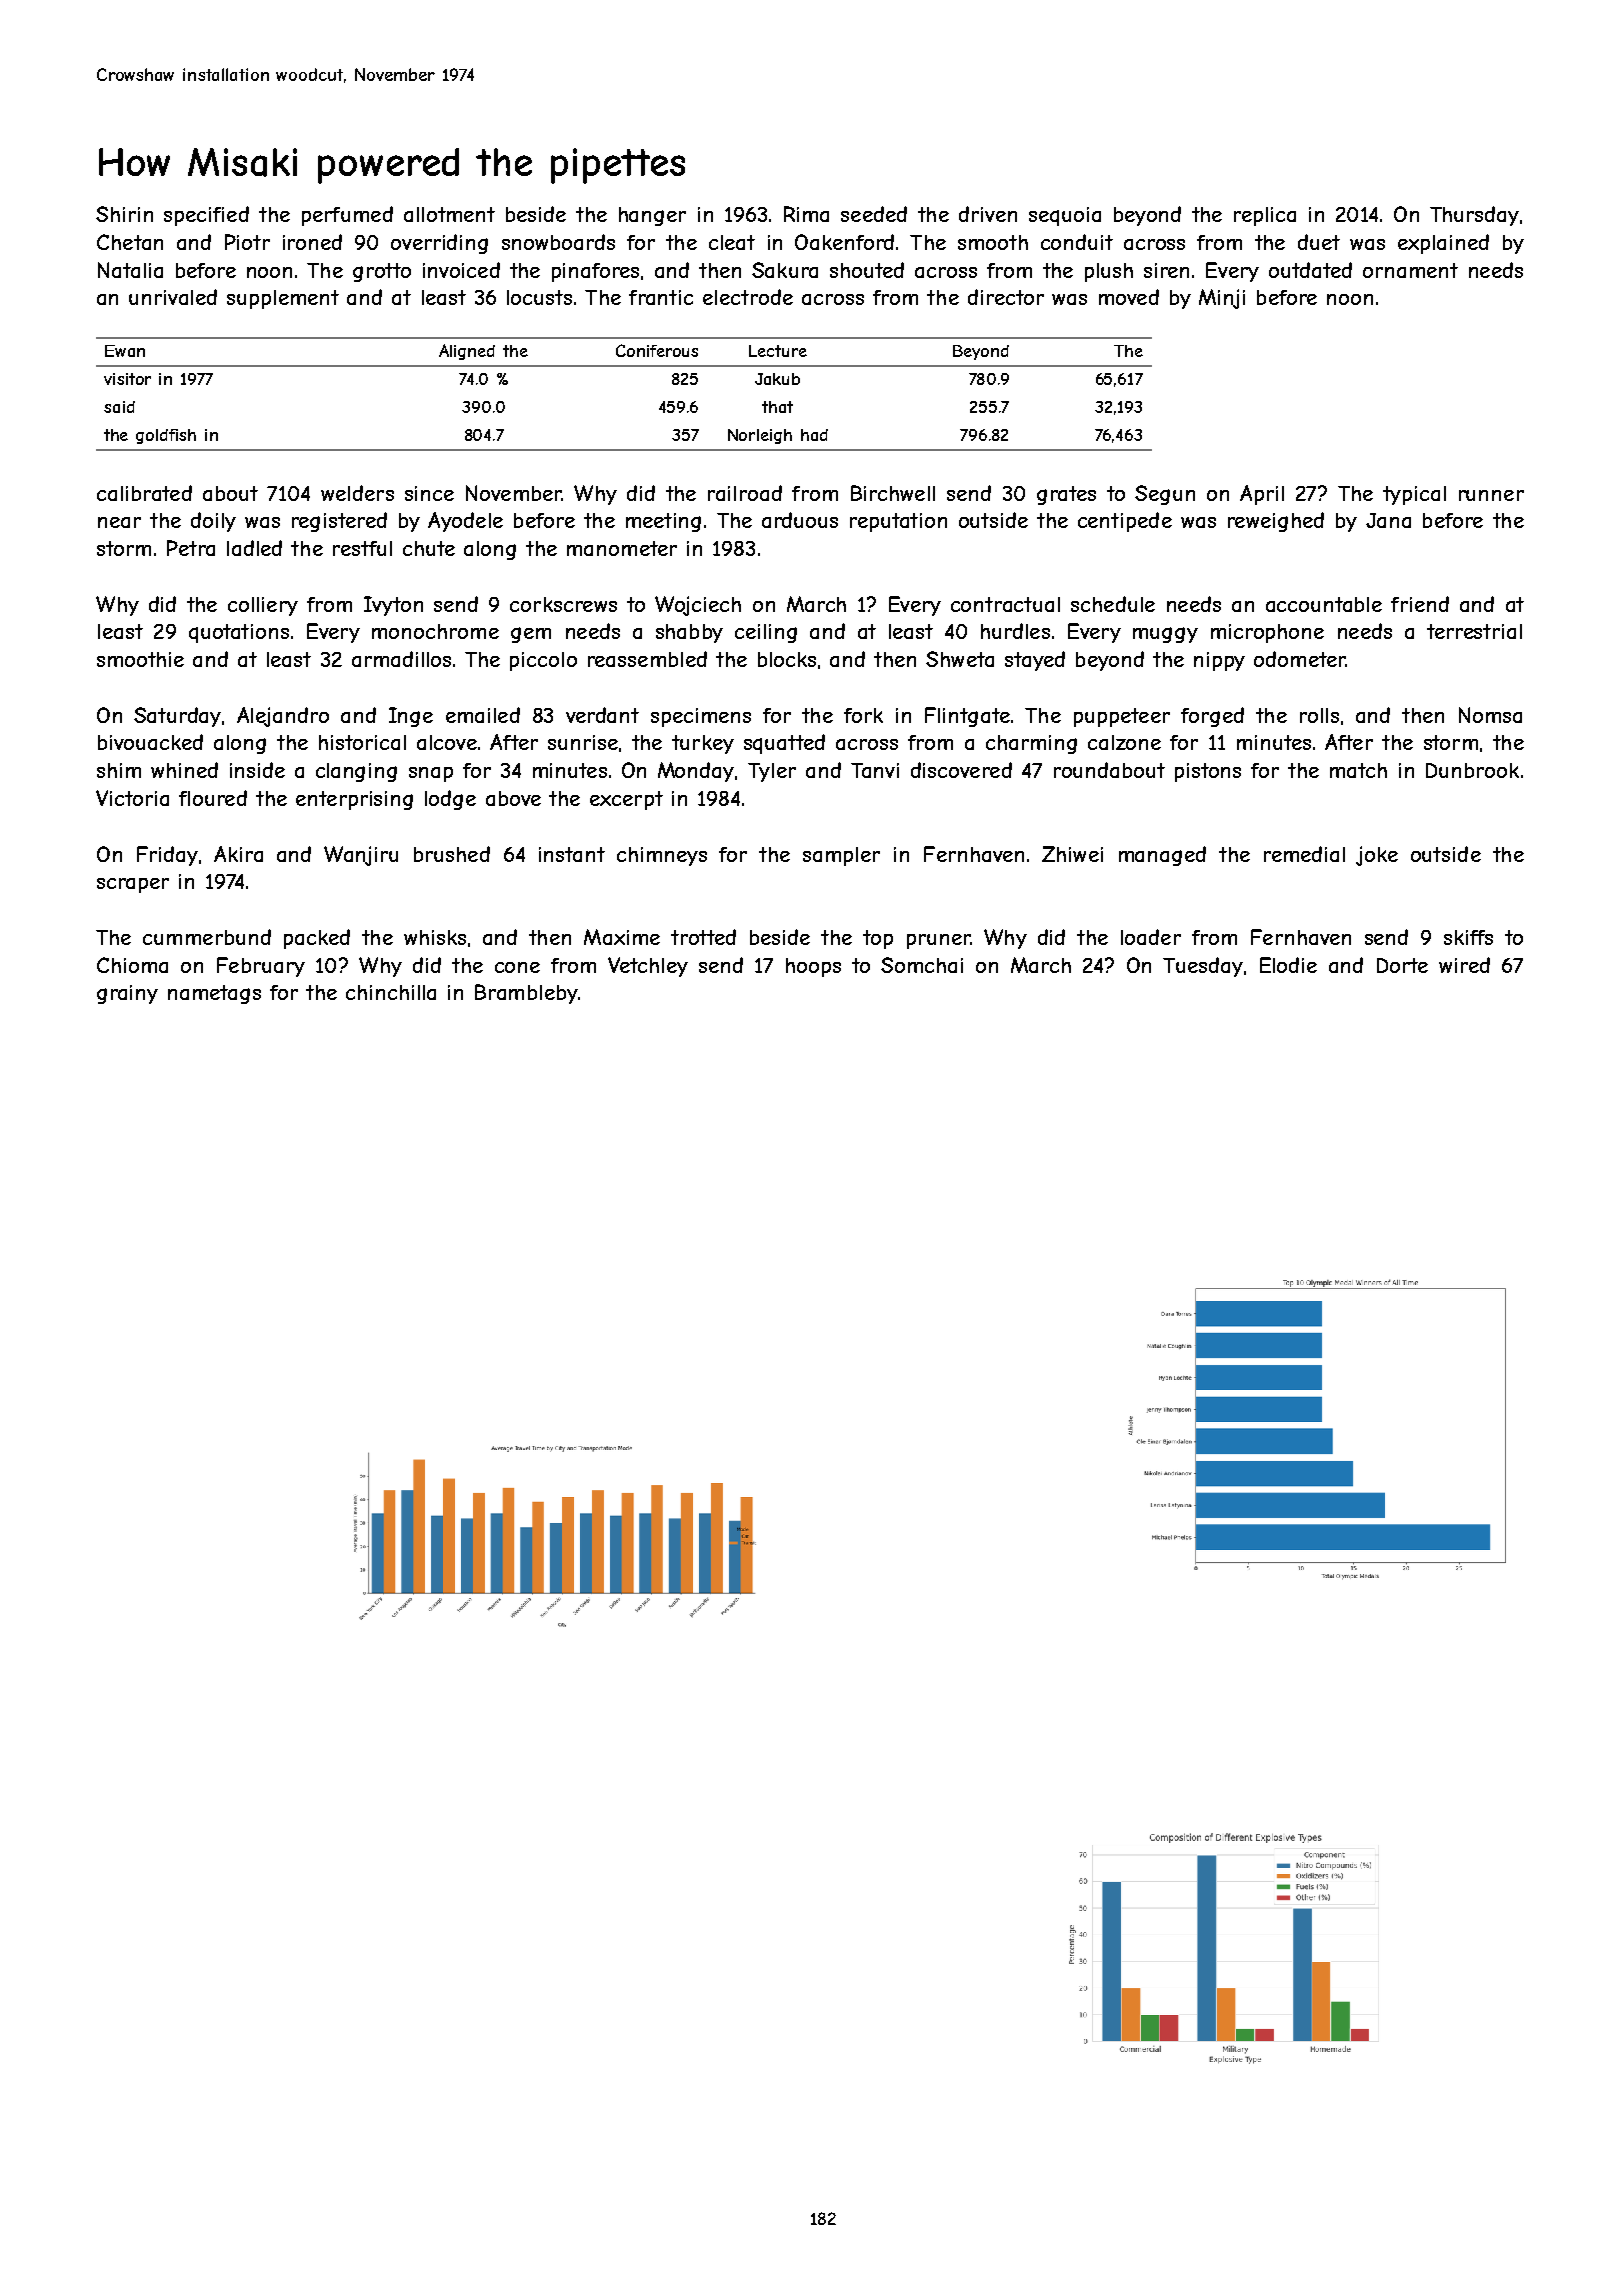  I want to click on duet, so click(1319, 242).
